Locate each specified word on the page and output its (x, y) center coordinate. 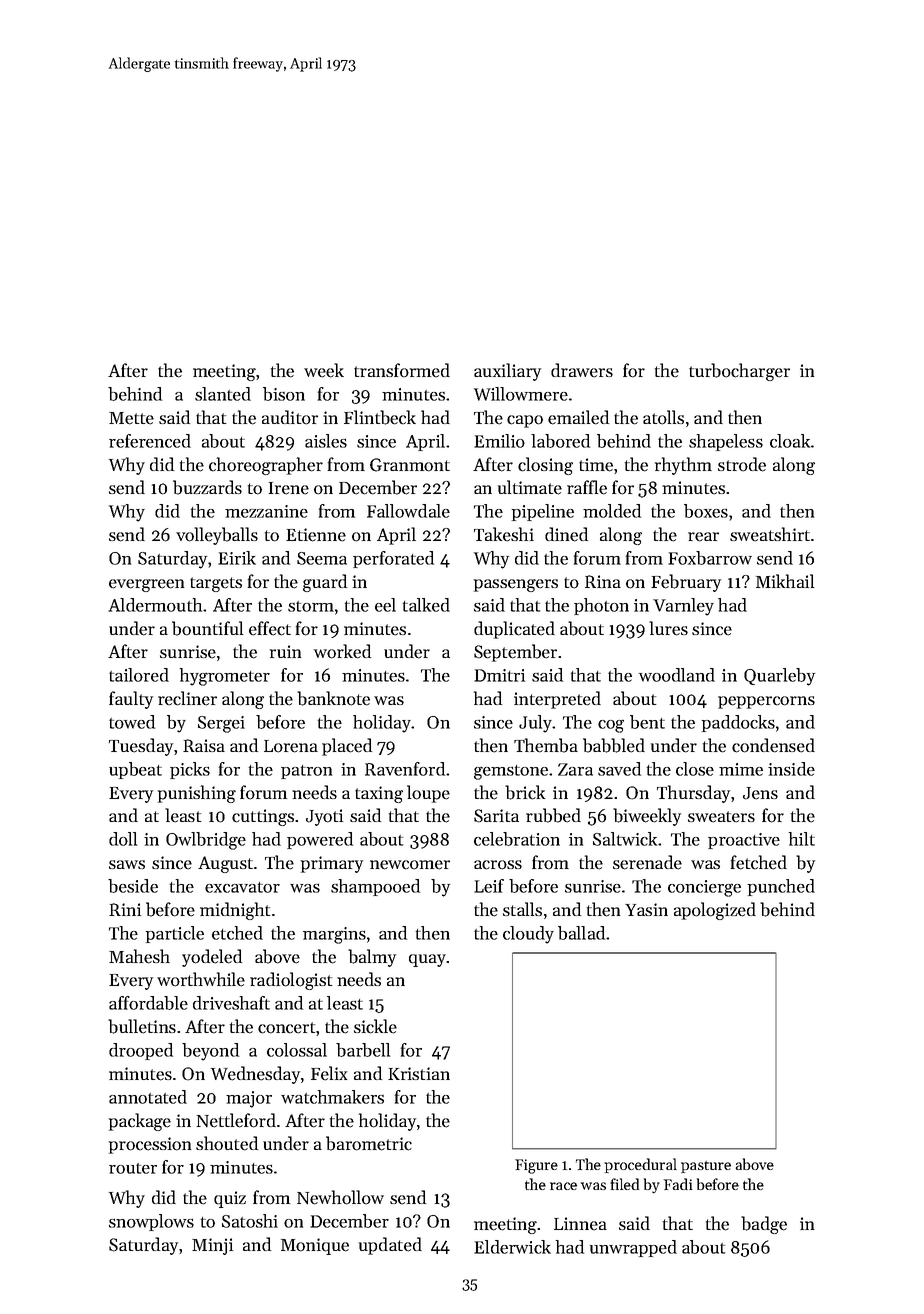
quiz (230, 1199)
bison (284, 394)
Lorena (291, 746)
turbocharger (739, 372)
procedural (640, 1165)
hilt (802, 839)
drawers (582, 370)
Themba (546, 745)
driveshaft (231, 1003)
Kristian (419, 1073)
